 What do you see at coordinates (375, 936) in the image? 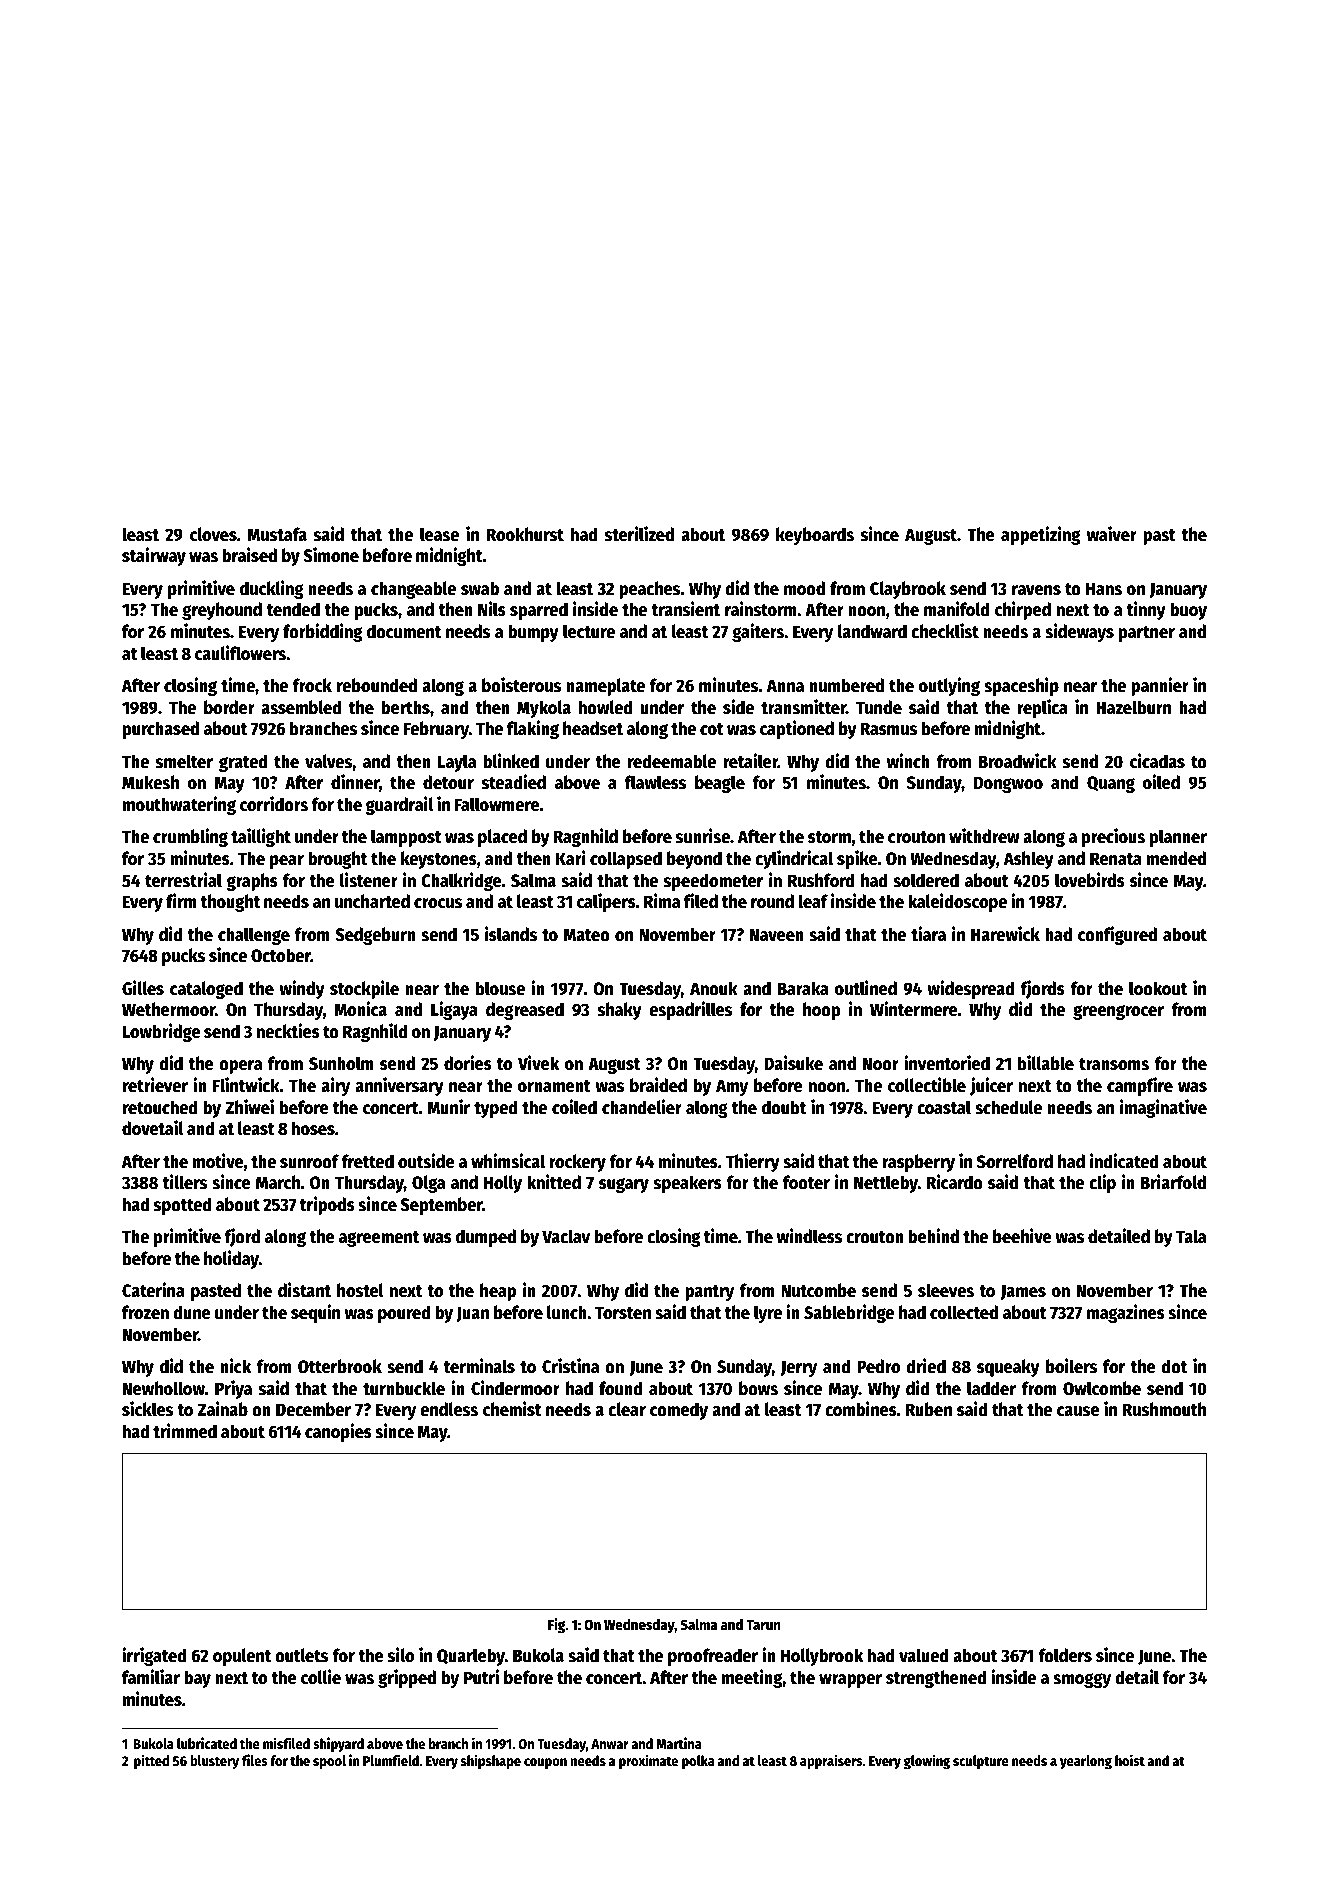
I see `Sedgeburn` at bounding box center [375, 936].
